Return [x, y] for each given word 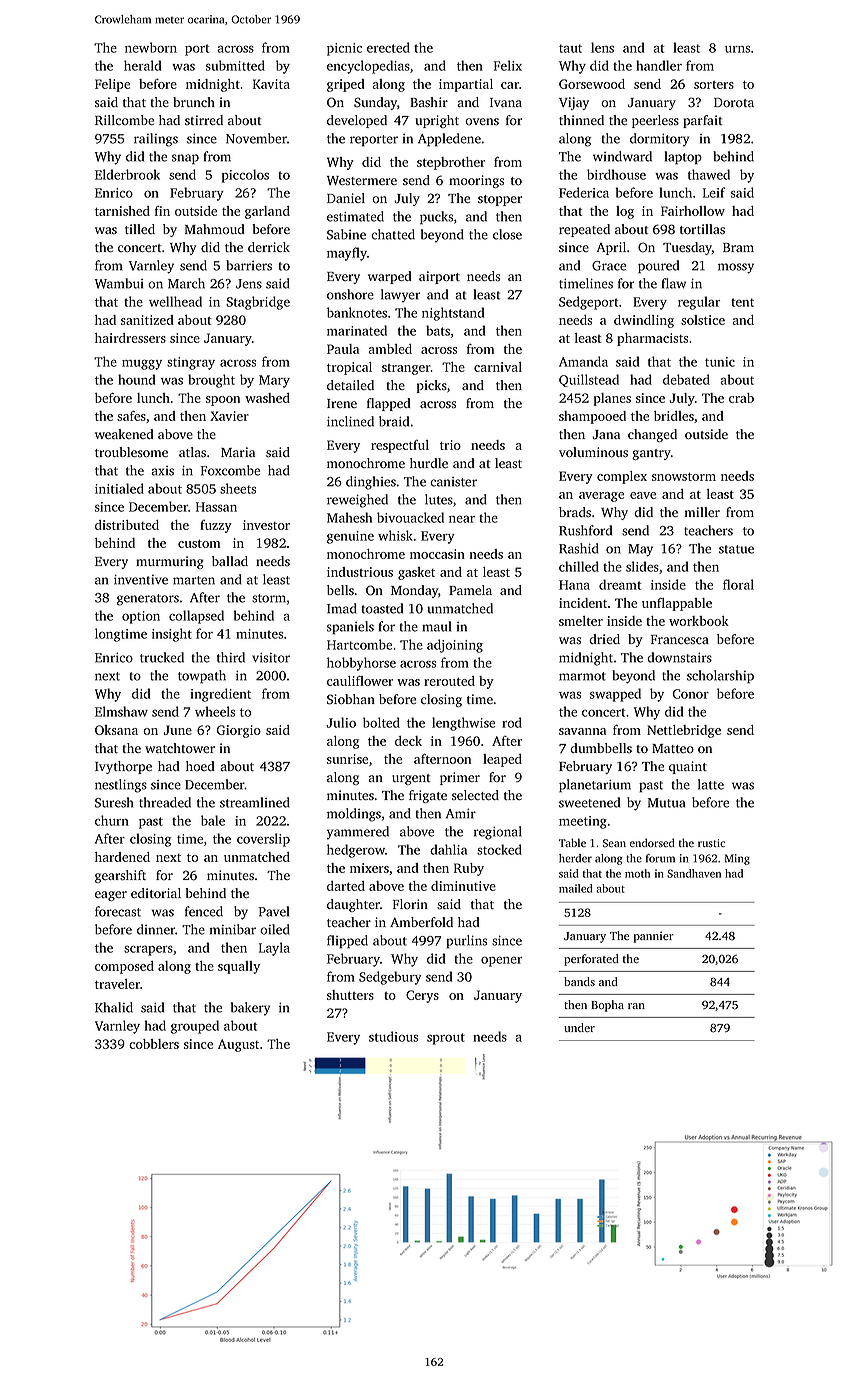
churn [112, 820]
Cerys [422, 996]
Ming [737, 859]
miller [702, 512]
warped [389, 277]
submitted [235, 65]
